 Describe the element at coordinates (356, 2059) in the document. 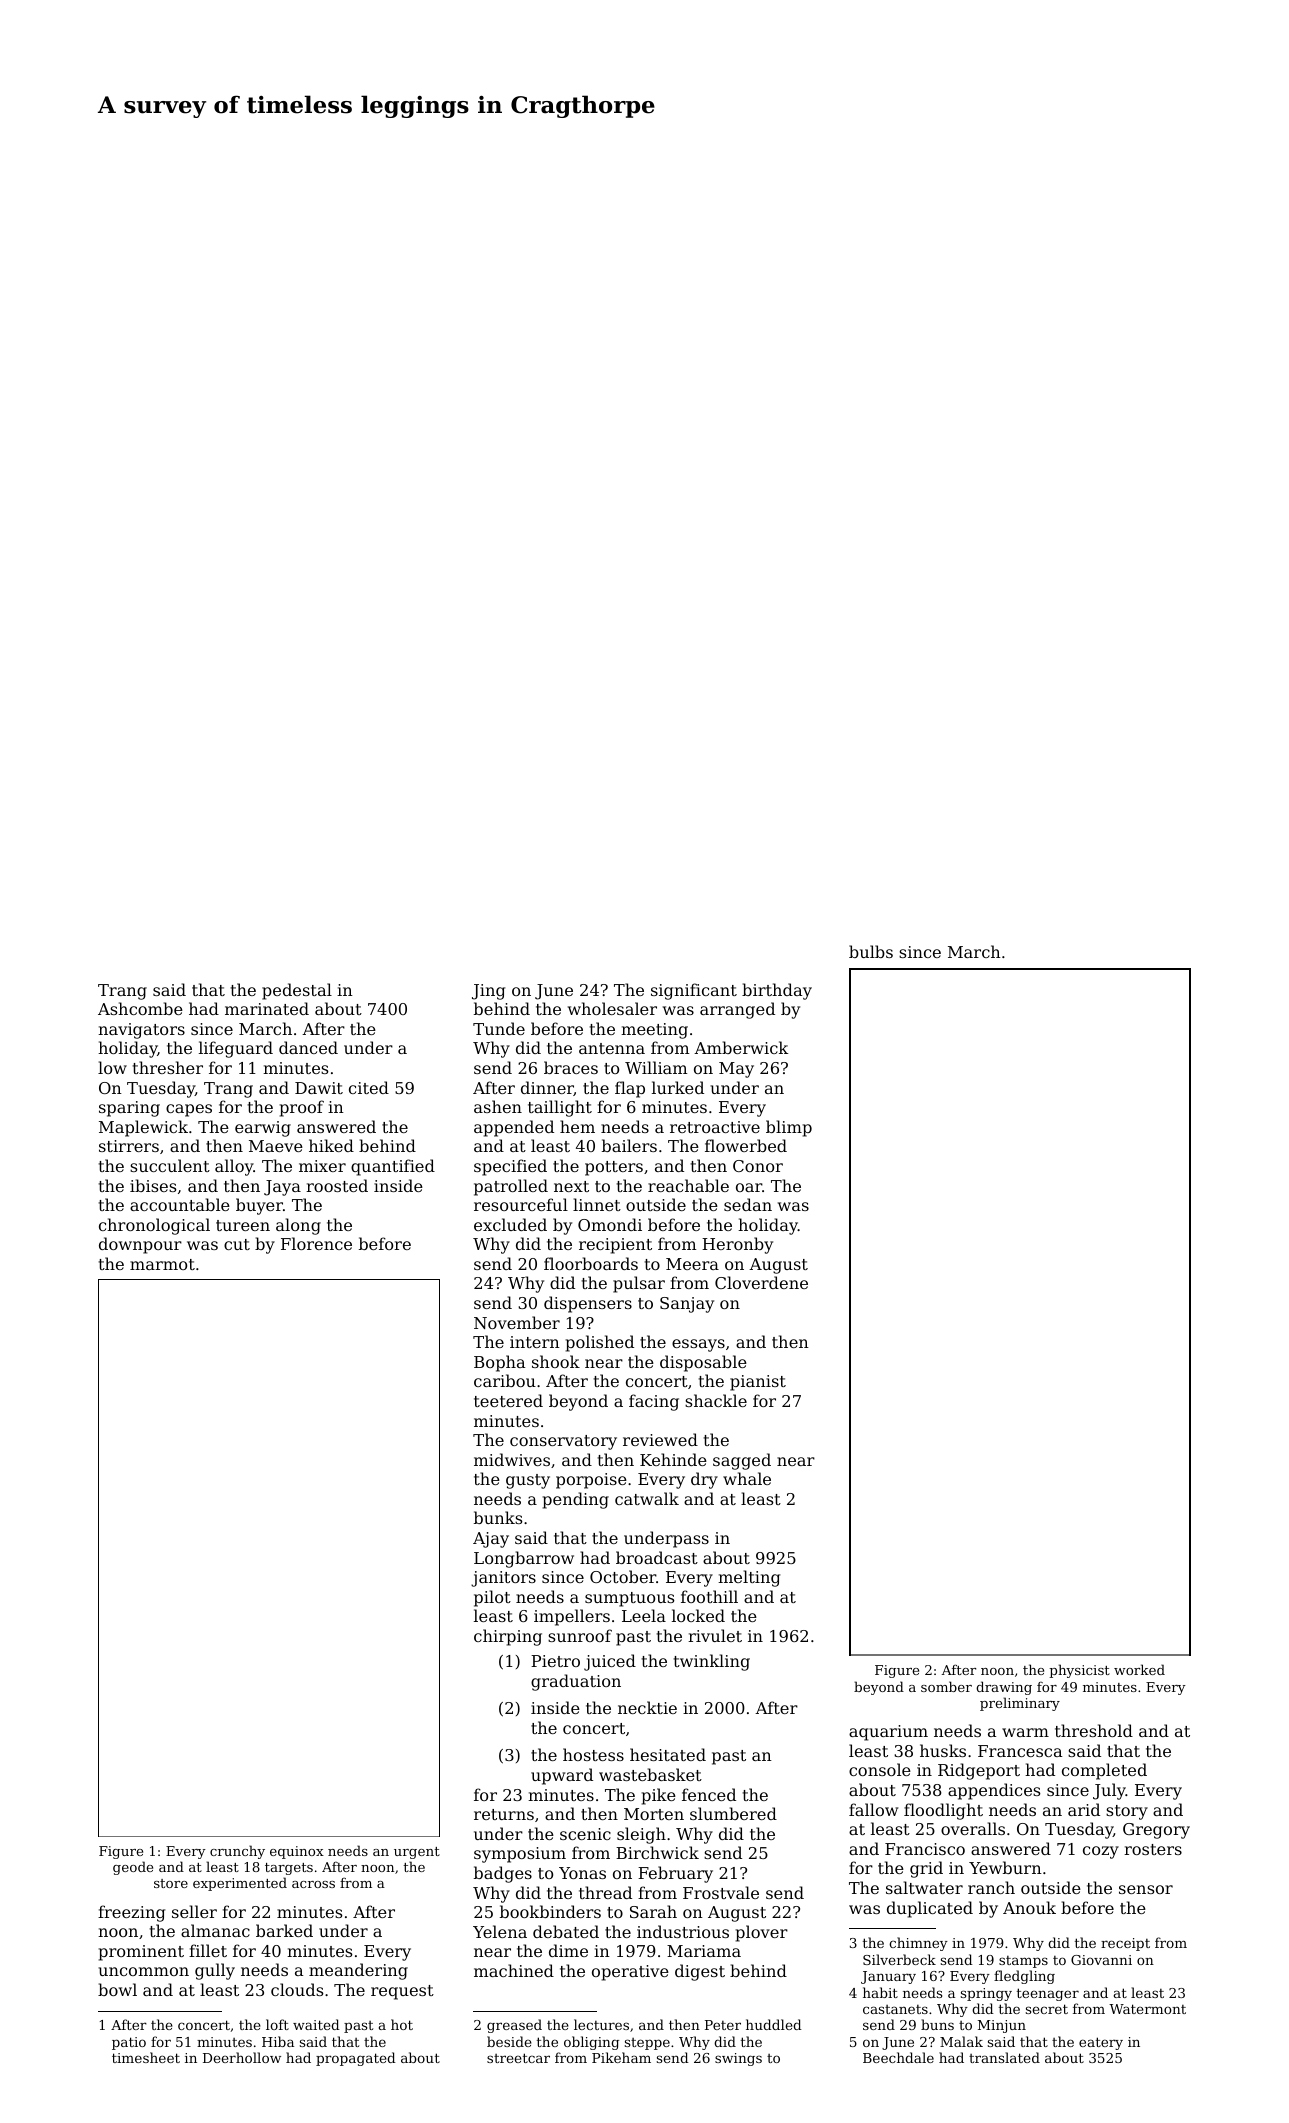

I see `propagated` at that location.
